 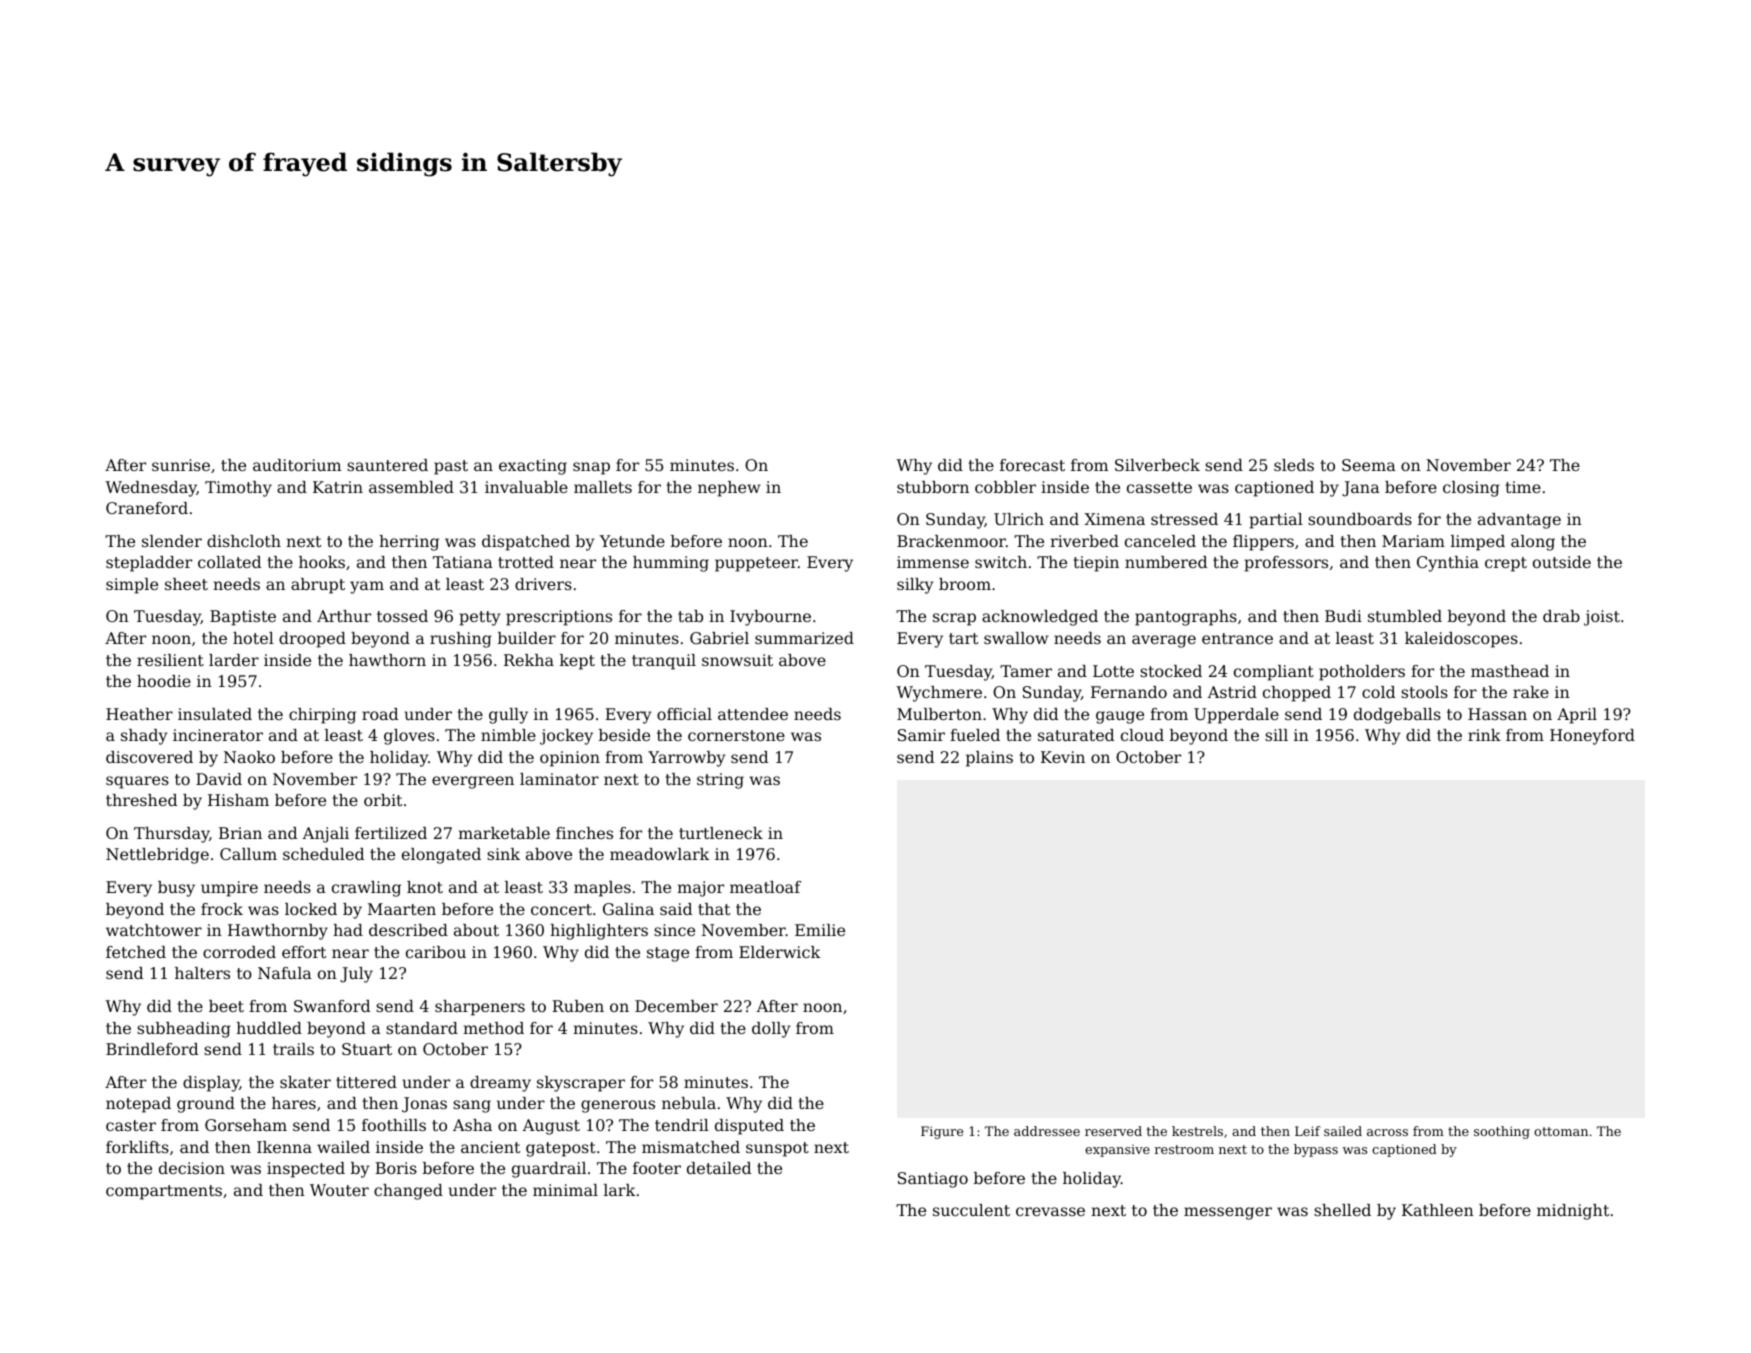 I want to click on sailed, so click(x=1343, y=1131).
